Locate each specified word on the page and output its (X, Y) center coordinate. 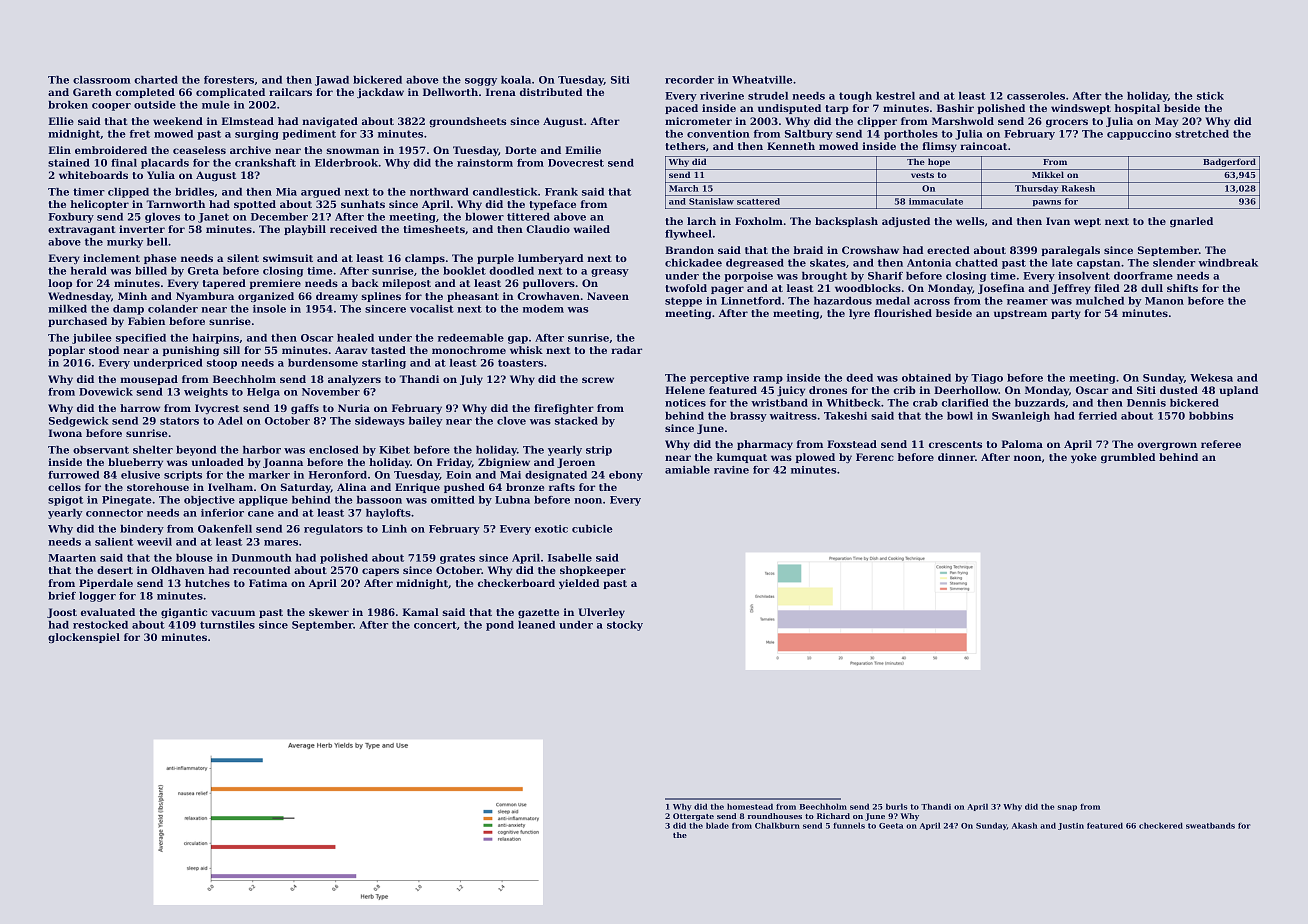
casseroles (1036, 96)
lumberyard (550, 259)
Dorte (520, 150)
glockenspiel (84, 638)
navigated (330, 122)
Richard (833, 816)
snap (1067, 808)
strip (599, 451)
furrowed (73, 475)
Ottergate (693, 817)
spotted (255, 205)
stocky (625, 626)
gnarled (1191, 222)
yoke (1084, 458)
